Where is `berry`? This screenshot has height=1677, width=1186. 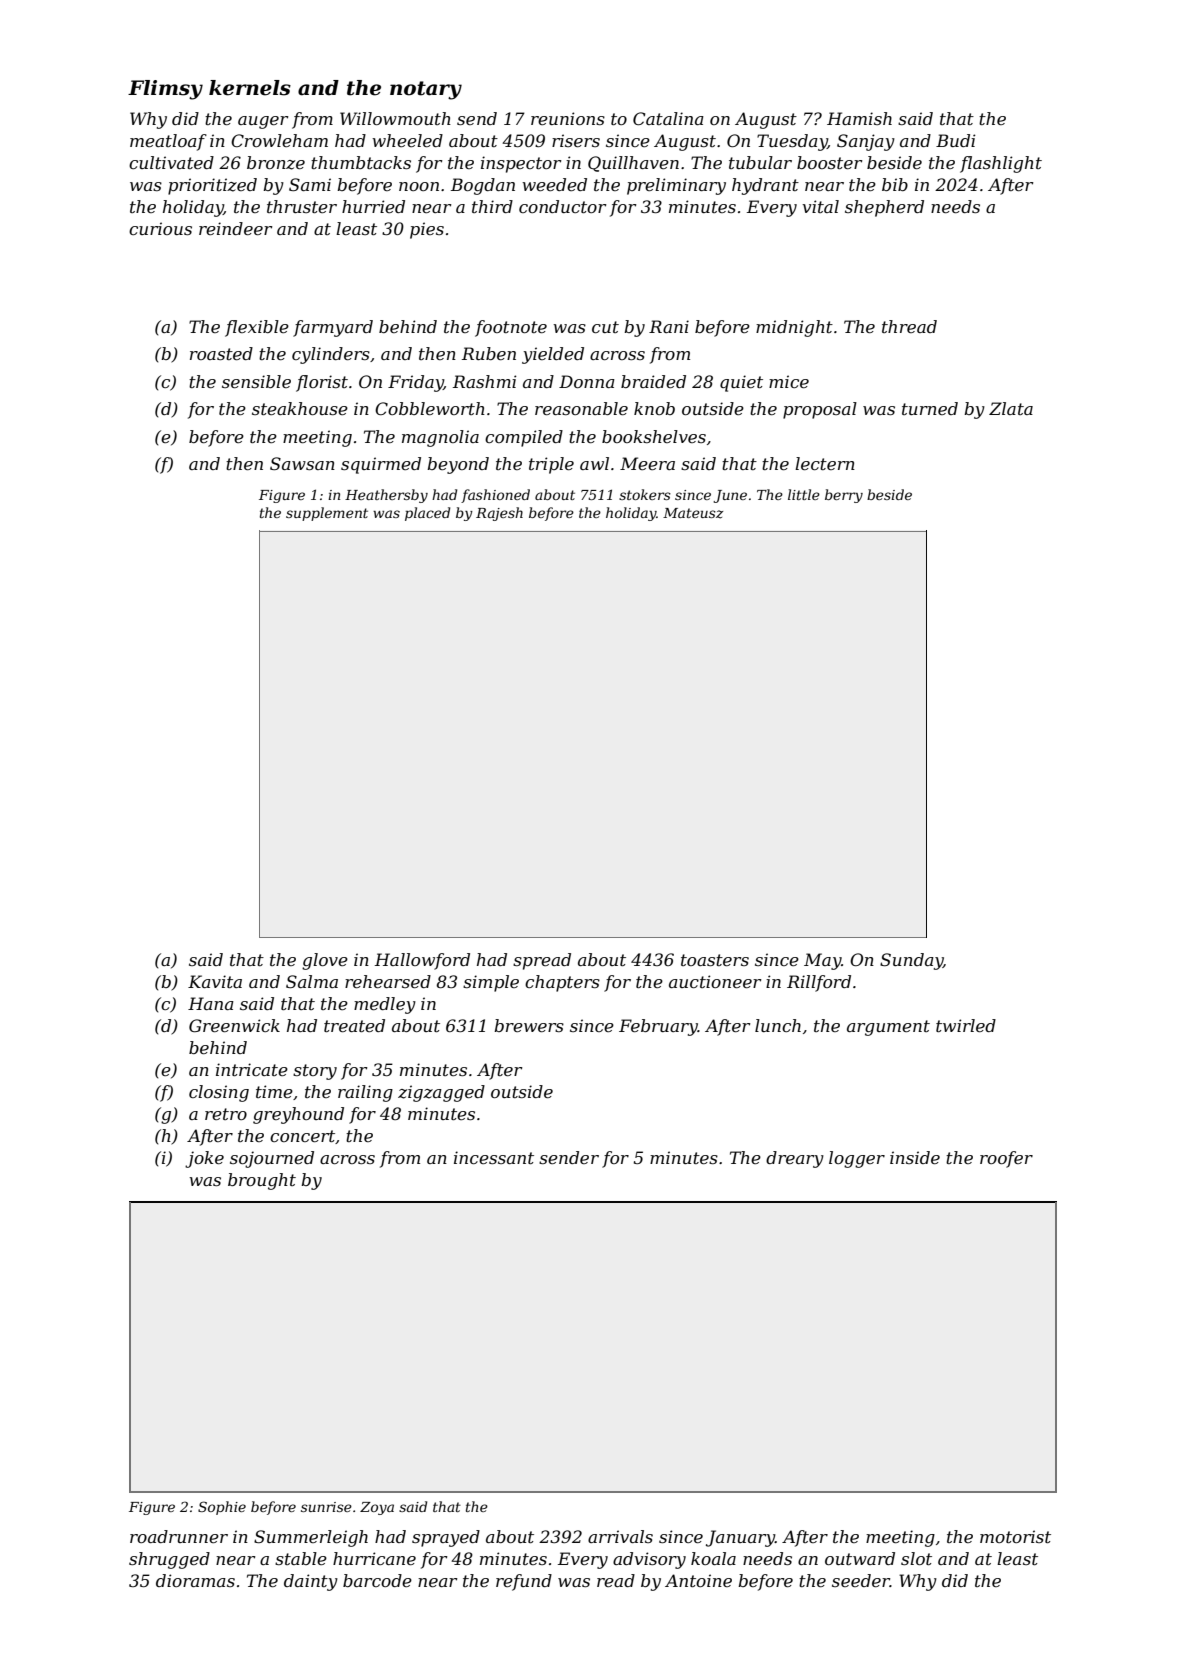 berry is located at coordinates (844, 496).
